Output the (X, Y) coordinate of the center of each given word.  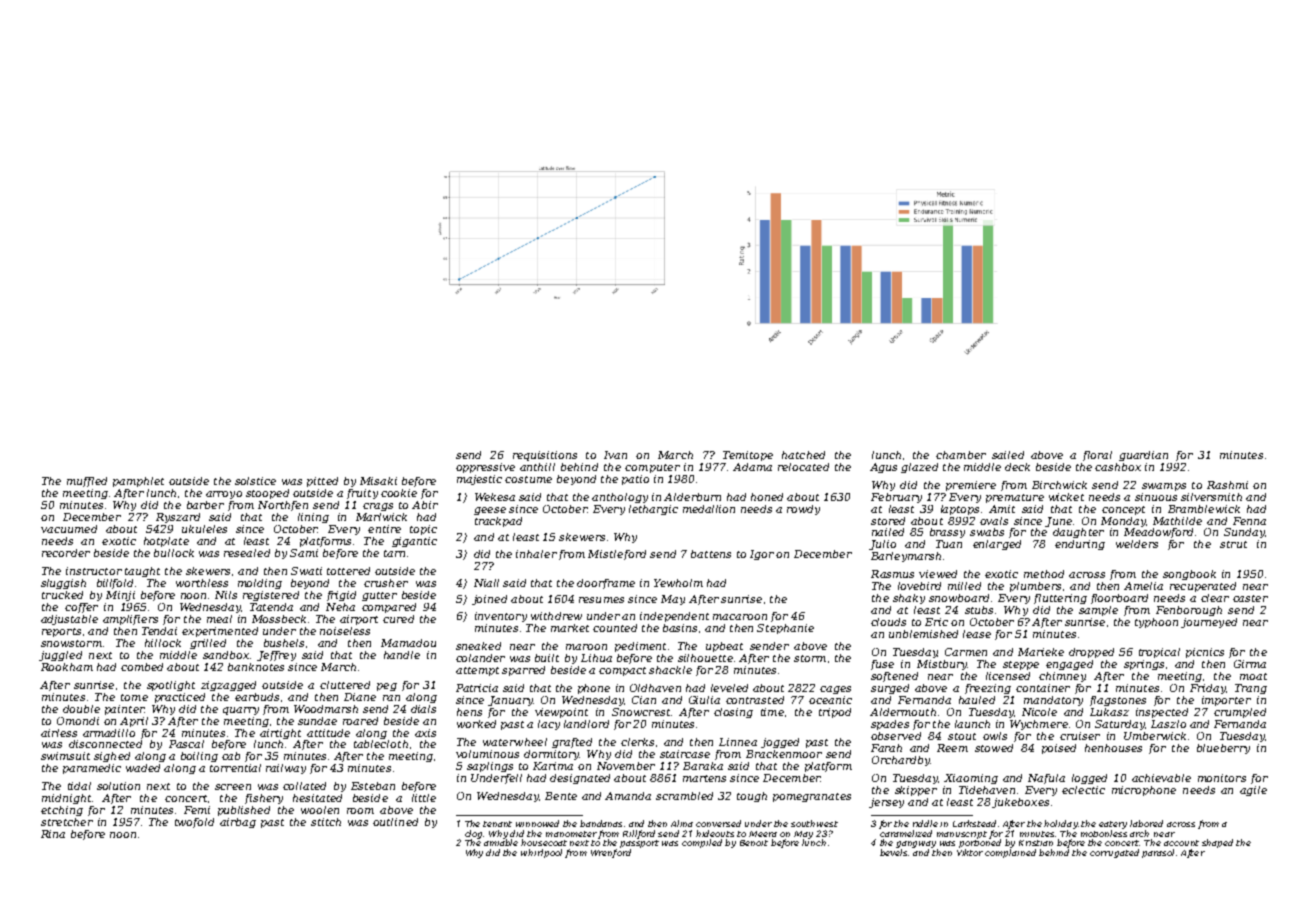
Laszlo (1168, 724)
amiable (501, 842)
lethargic (653, 510)
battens (711, 554)
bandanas (601, 823)
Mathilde (1177, 521)
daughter (1078, 533)
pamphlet (138, 482)
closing (733, 713)
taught (142, 572)
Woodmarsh (326, 709)
